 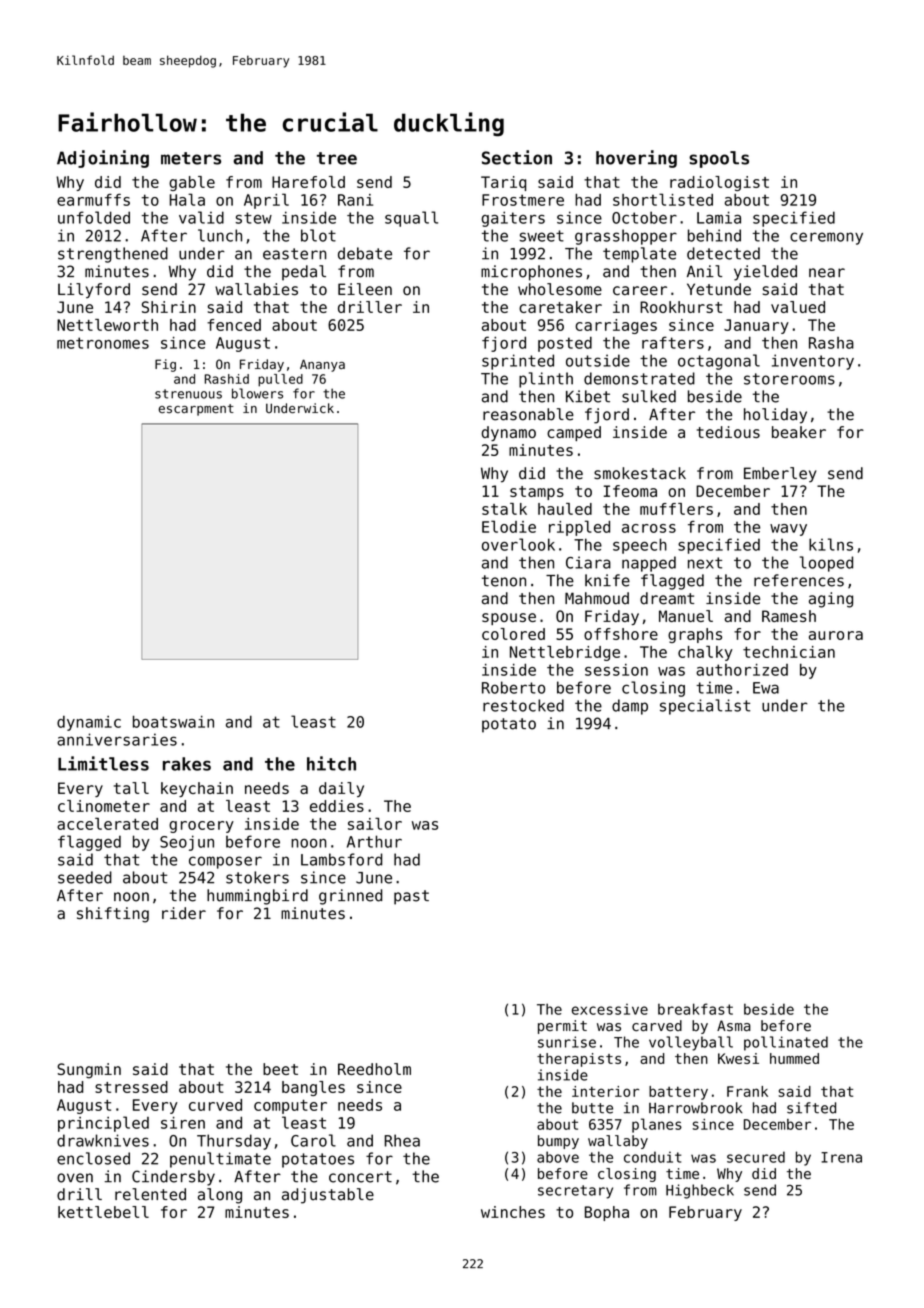 What do you see at coordinates (341, 859) in the screenshot?
I see `Lambsford` at bounding box center [341, 859].
